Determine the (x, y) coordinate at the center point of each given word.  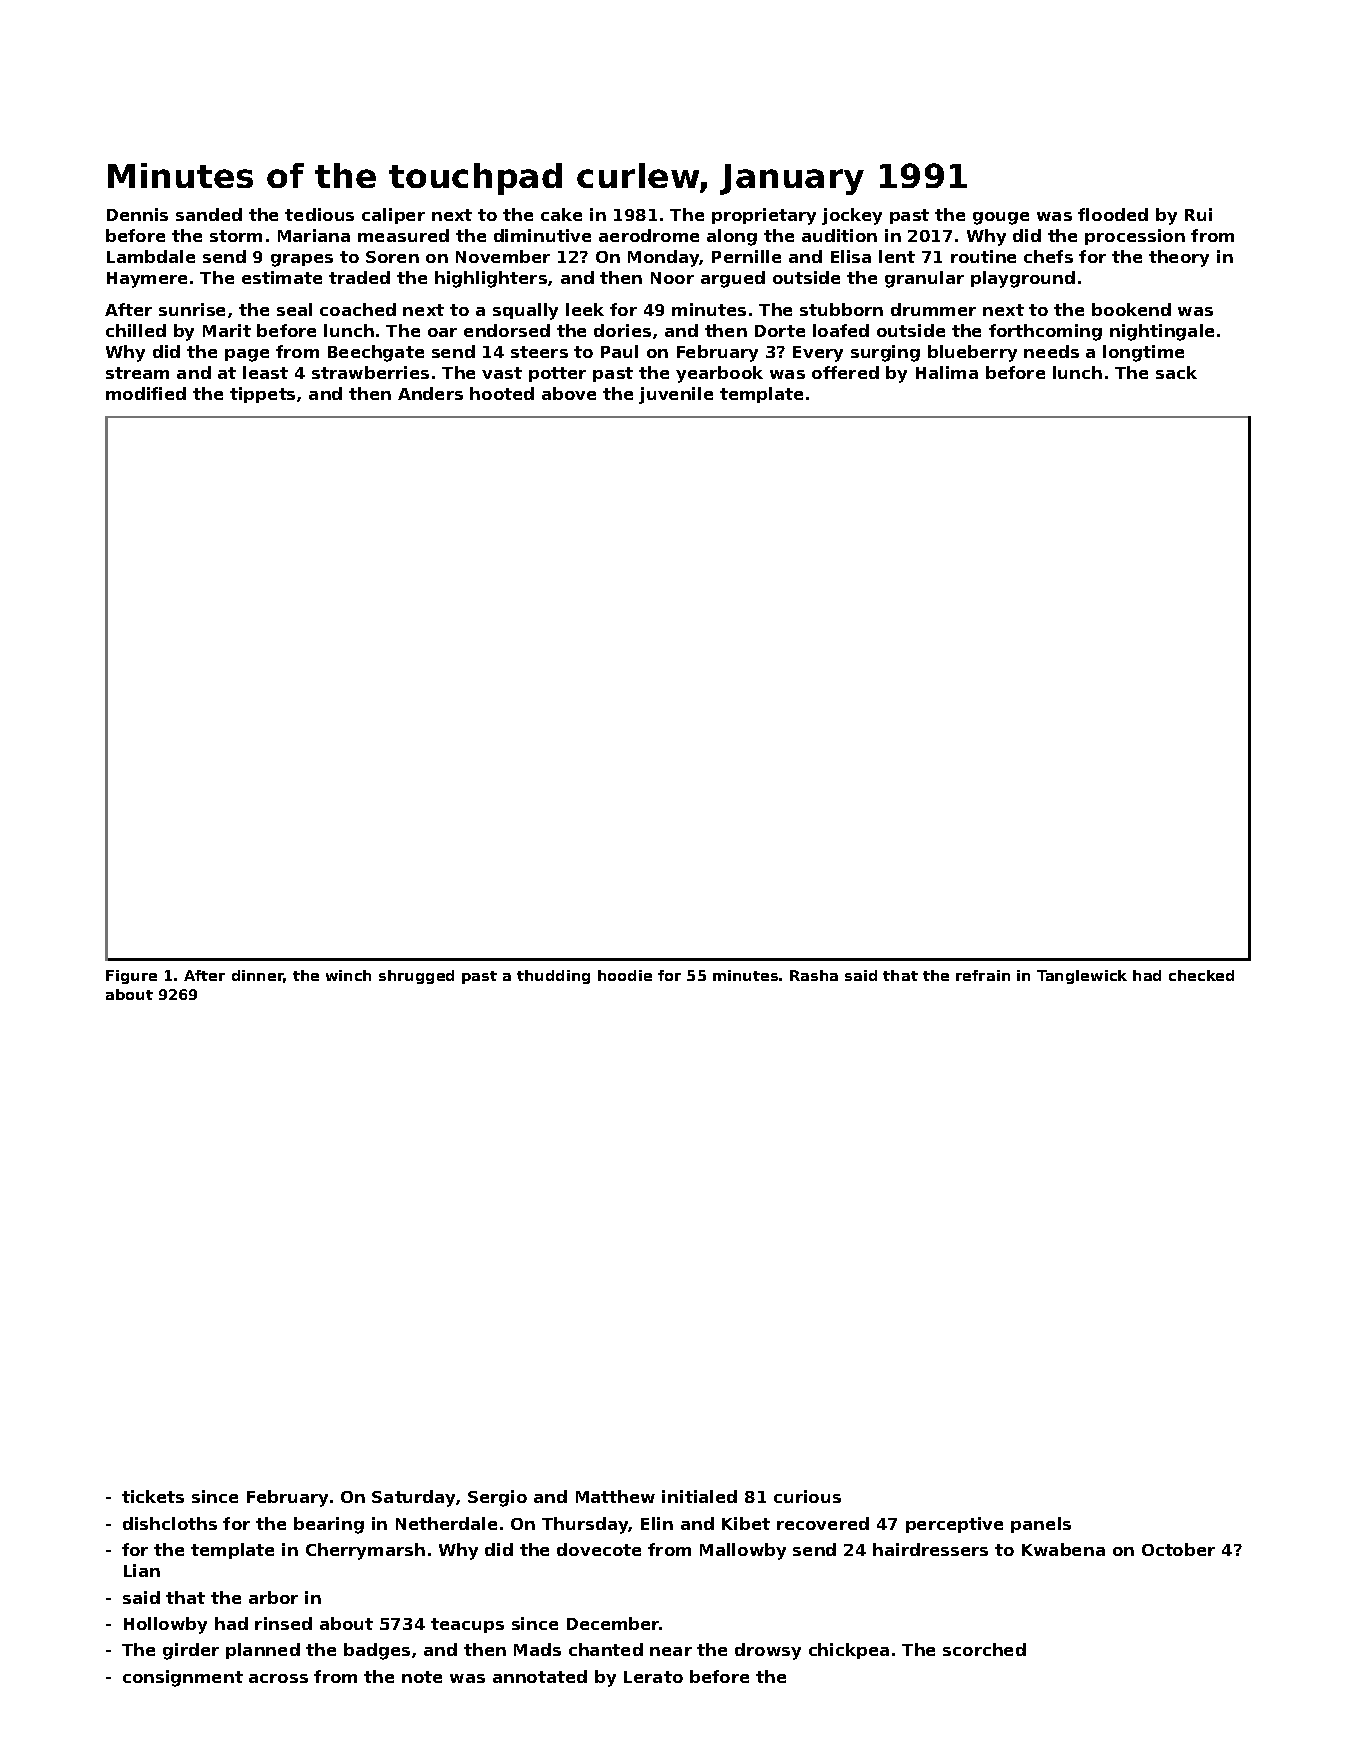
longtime (1143, 353)
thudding (553, 977)
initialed (699, 1496)
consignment (183, 1678)
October (1178, 1549)
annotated (540, 1676)
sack (1176, 372)
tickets (153, 1496)
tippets (262, 395)
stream (137, 373)
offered (845, 372)
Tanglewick (1082, 977)
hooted (502, 393)
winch (348, 975)
